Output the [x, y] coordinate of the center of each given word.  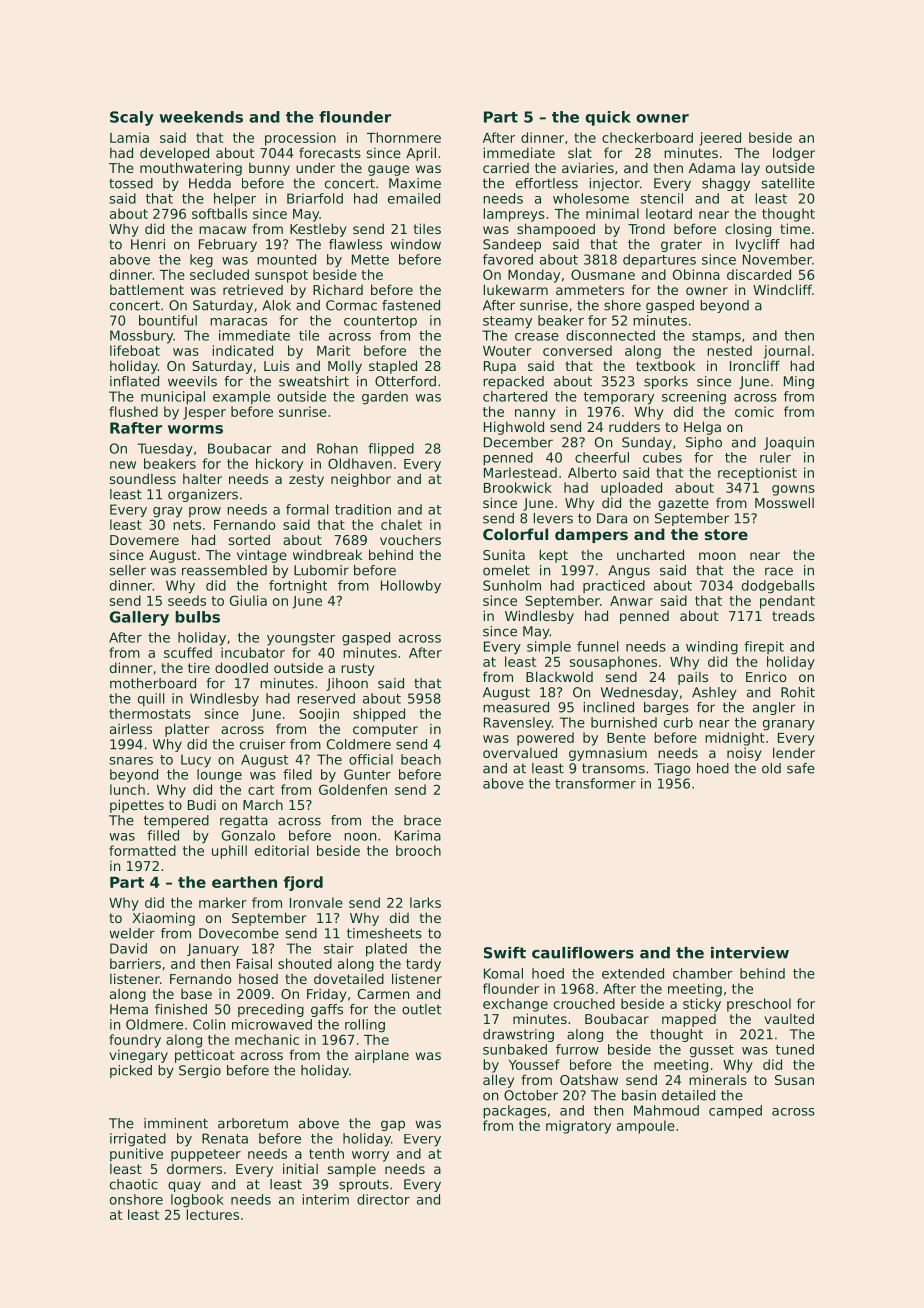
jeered [720, 139]
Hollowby [411, 587]
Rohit [798, 692]
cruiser [263, 744]
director [383, 1199]
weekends [201, 117]
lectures [213, 1214]
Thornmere [404, 137]
